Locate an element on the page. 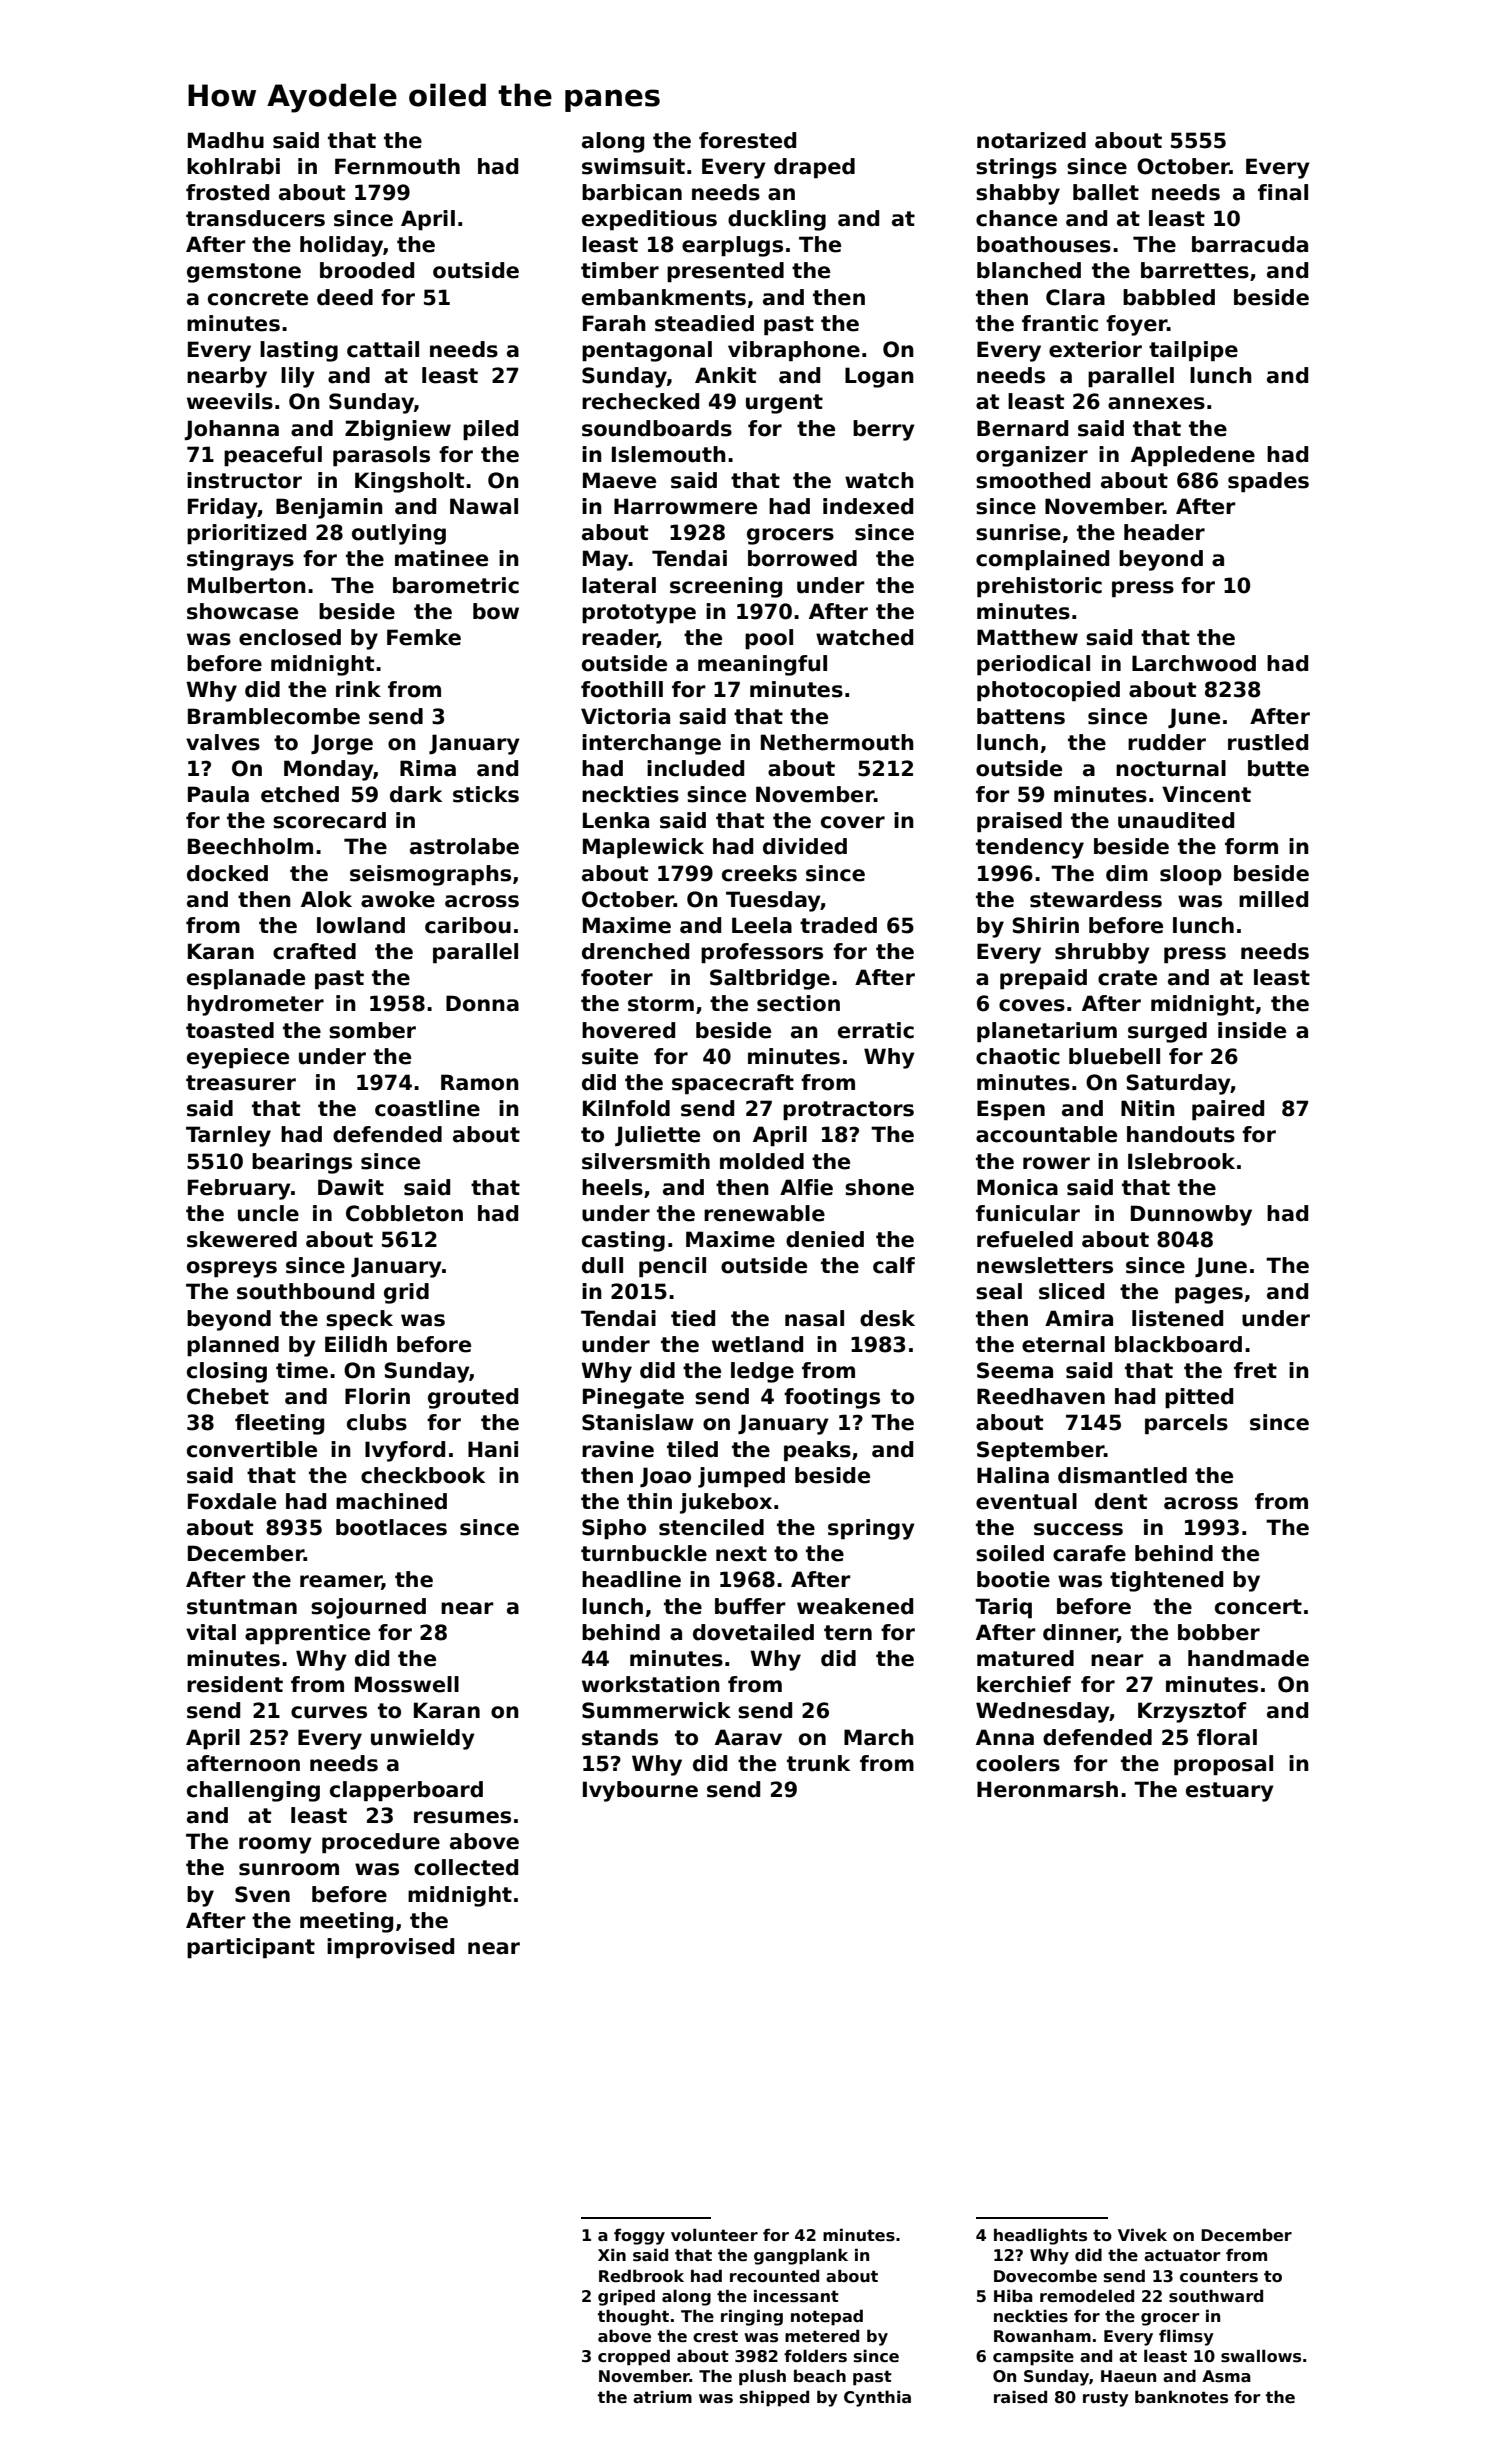 This page has height=2464, width=1496. screening is located at coordinates (726, 587).
